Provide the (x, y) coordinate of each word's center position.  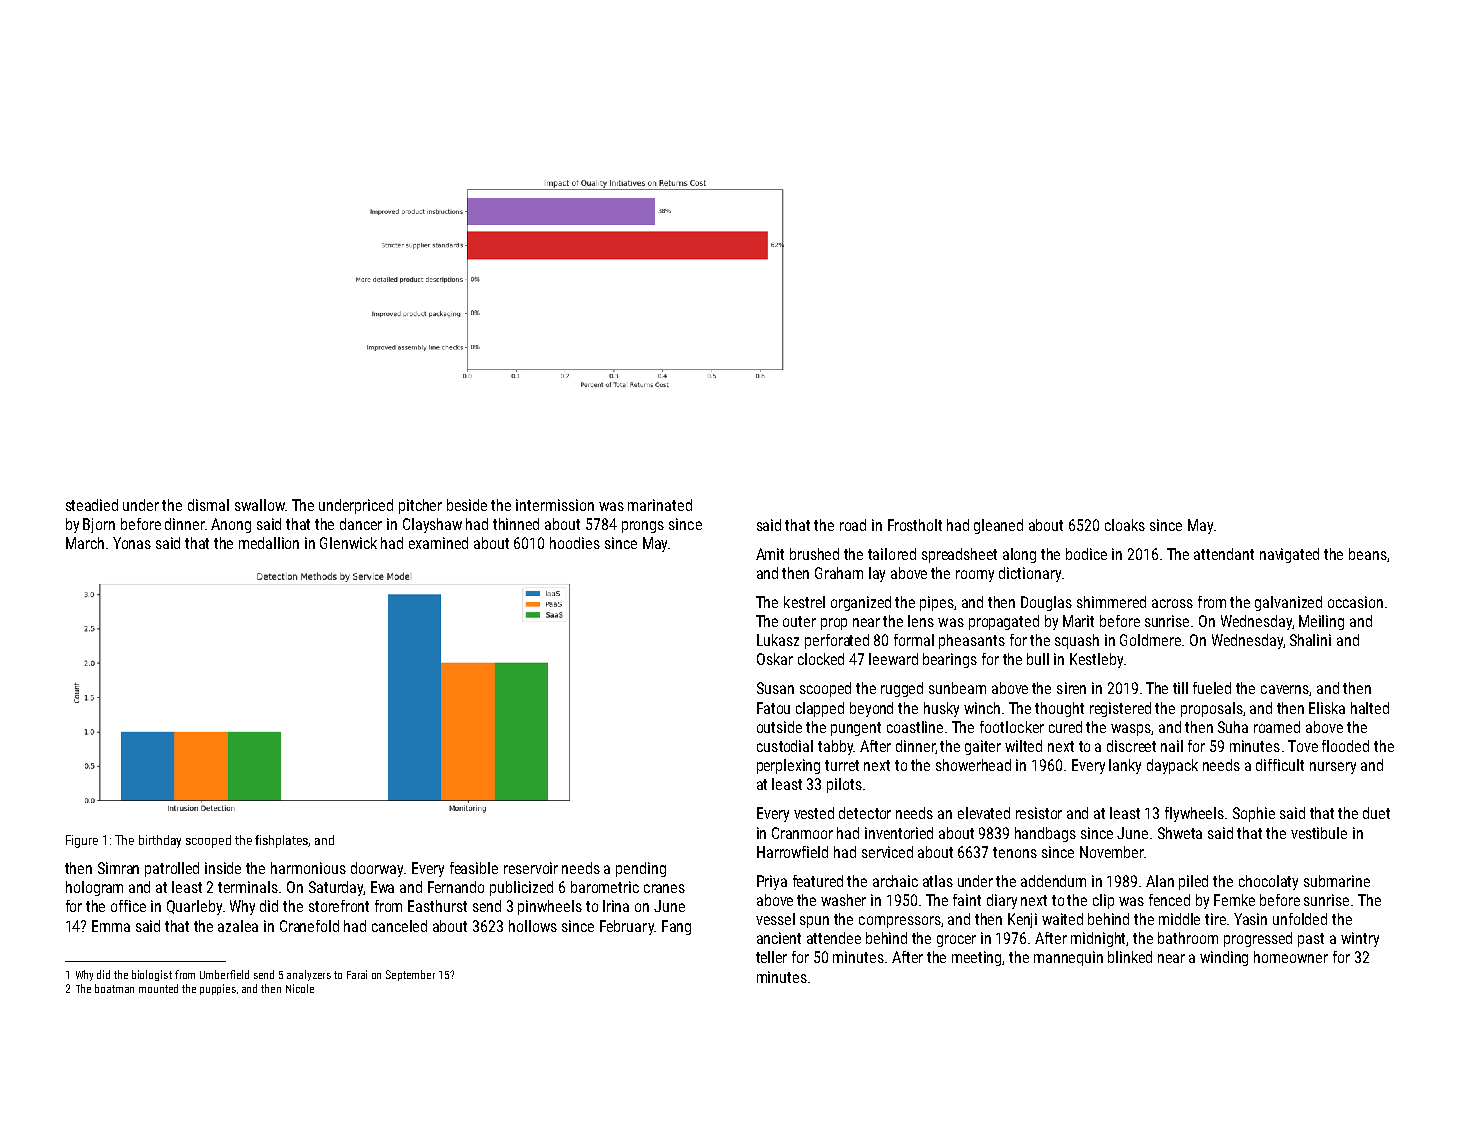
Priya (772, 882)
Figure (82, 841)
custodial (785, 746)
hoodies (575, 543)
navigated (1289, 555)
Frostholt (915, 525)
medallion (269, 543)
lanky (1125, 766)
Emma (111, 926)
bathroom (1188, 938)
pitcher (420, 506)
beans (1368, 554)
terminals (248, 887)
